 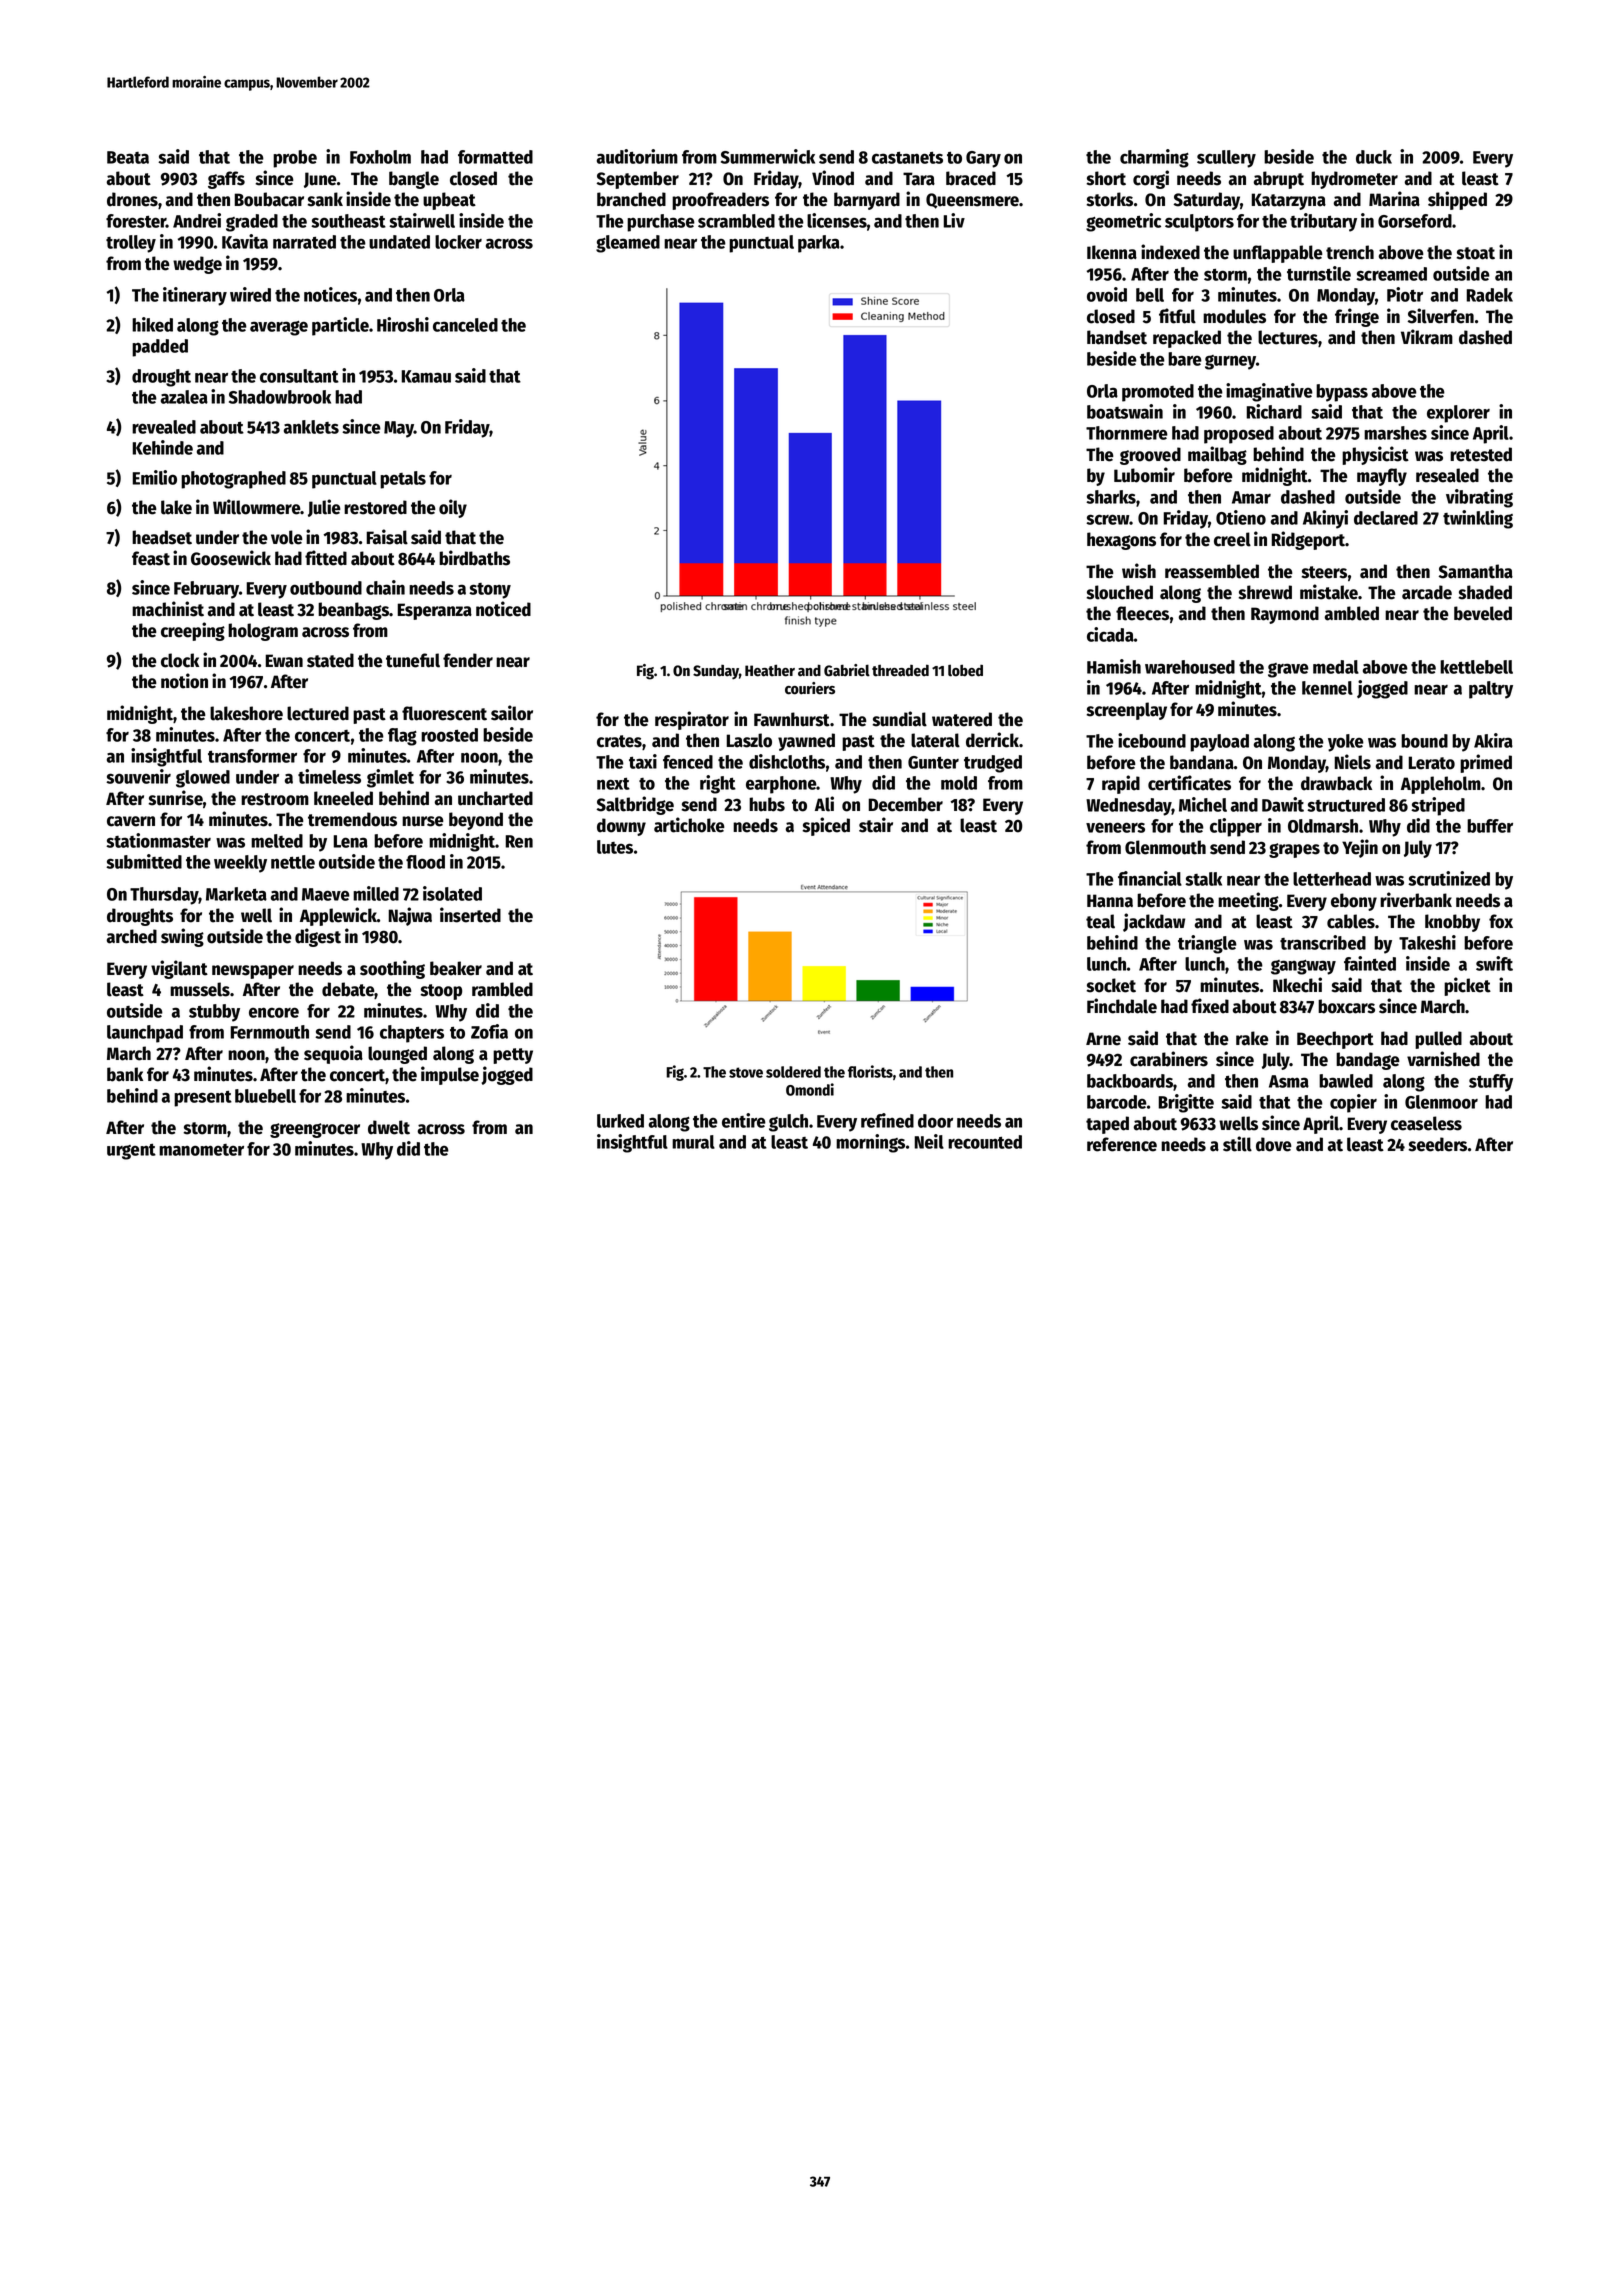 What do you see at coordinates (180, 660) in the screenshot?
I see `clock` at bounding box center [180, 660].
